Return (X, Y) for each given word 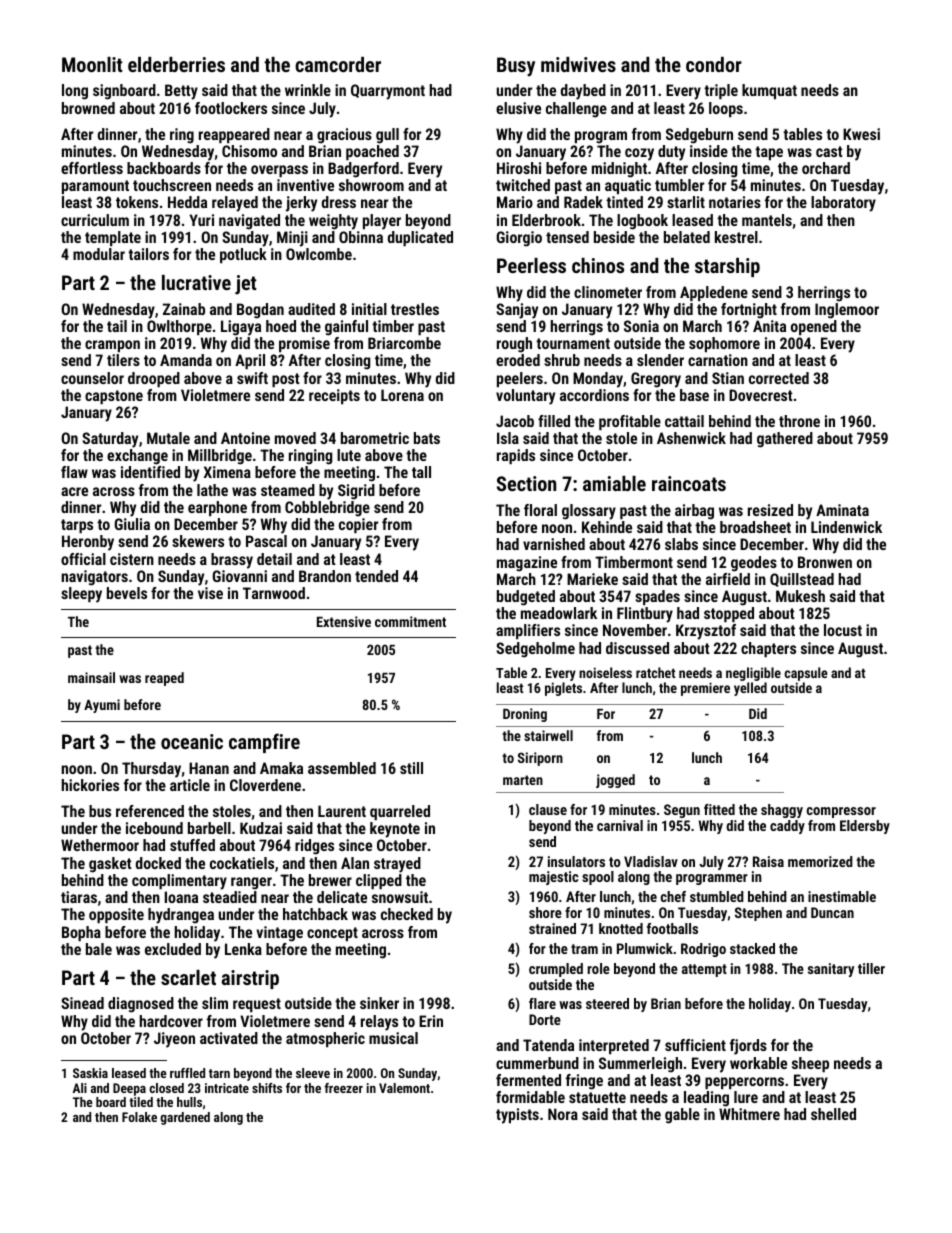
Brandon (325, 576)
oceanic (192, 741)
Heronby (88, 543)
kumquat (769, 91)
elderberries (176, 64)
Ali (80, 1088)
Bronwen (825, 562)
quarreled (400, 812)
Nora (563, 1114)
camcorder (338, 64)
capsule (806, 674)
